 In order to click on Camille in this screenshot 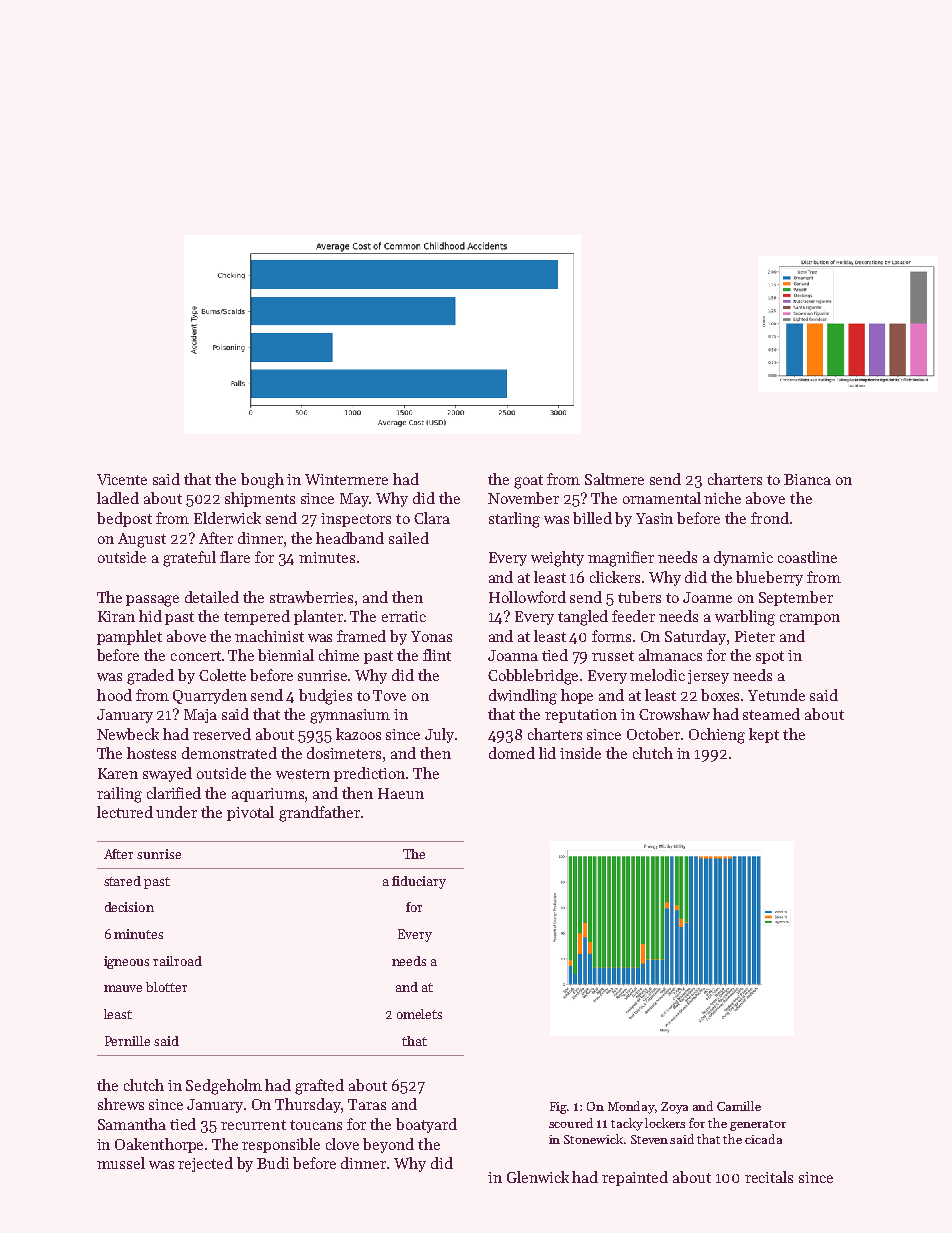, I will do `click(739, 1106)`.
